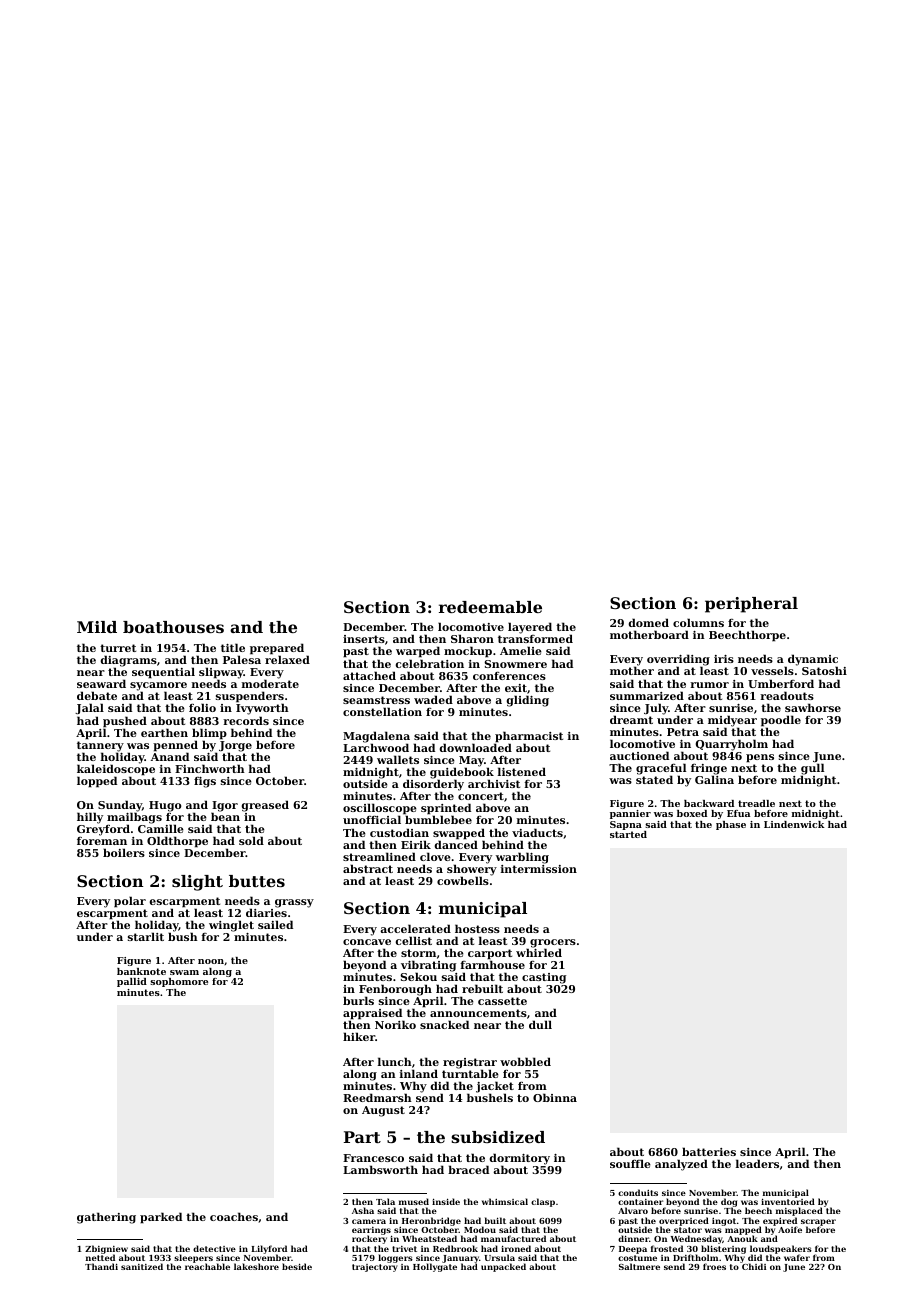 This document has height=1308, width=924. What do you see at coordinates (414, 1201) in the document?
I see `mused` at bounding box center [414, 1201].
